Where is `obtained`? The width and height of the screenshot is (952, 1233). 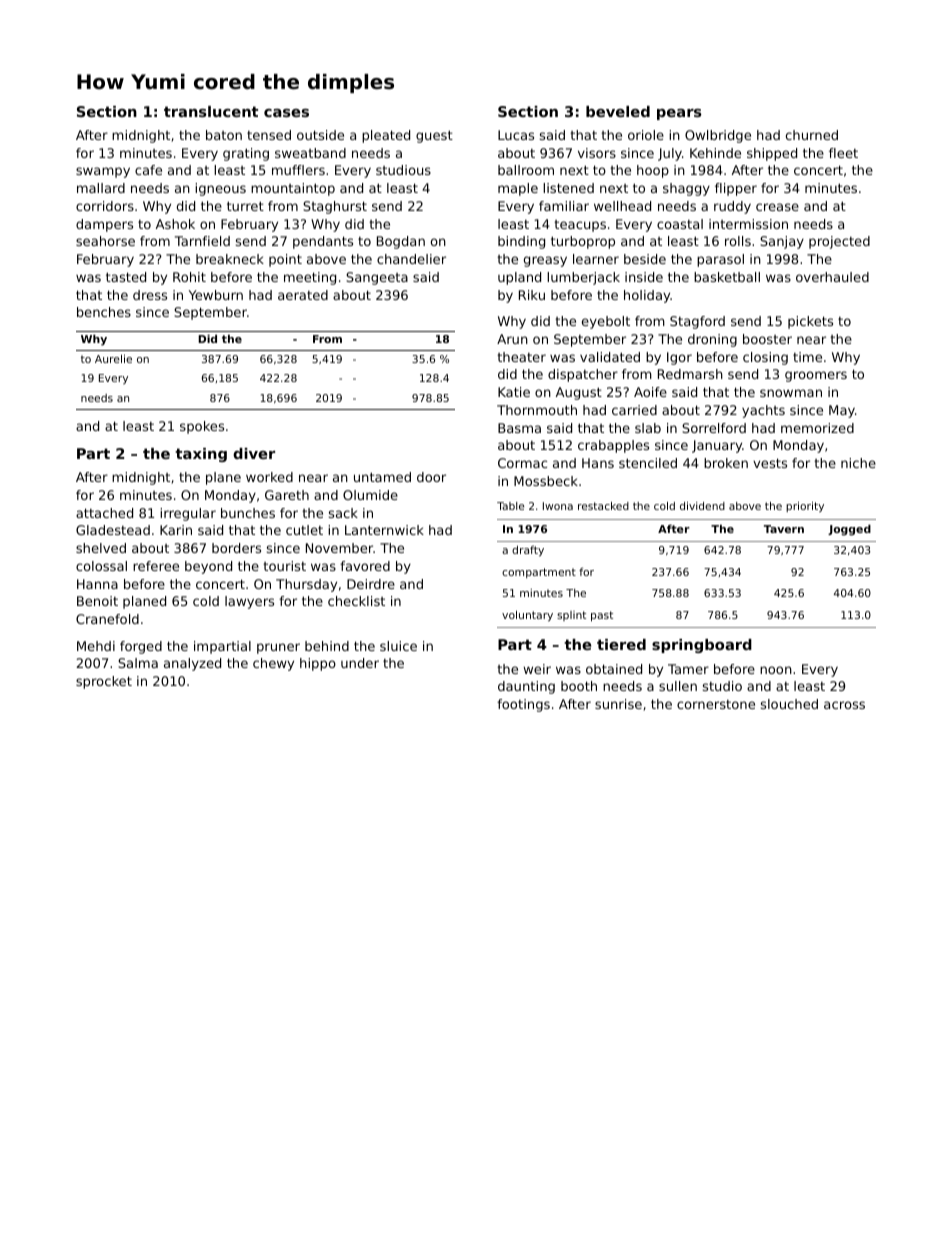 obtained is located at coordinates (614, 669).
